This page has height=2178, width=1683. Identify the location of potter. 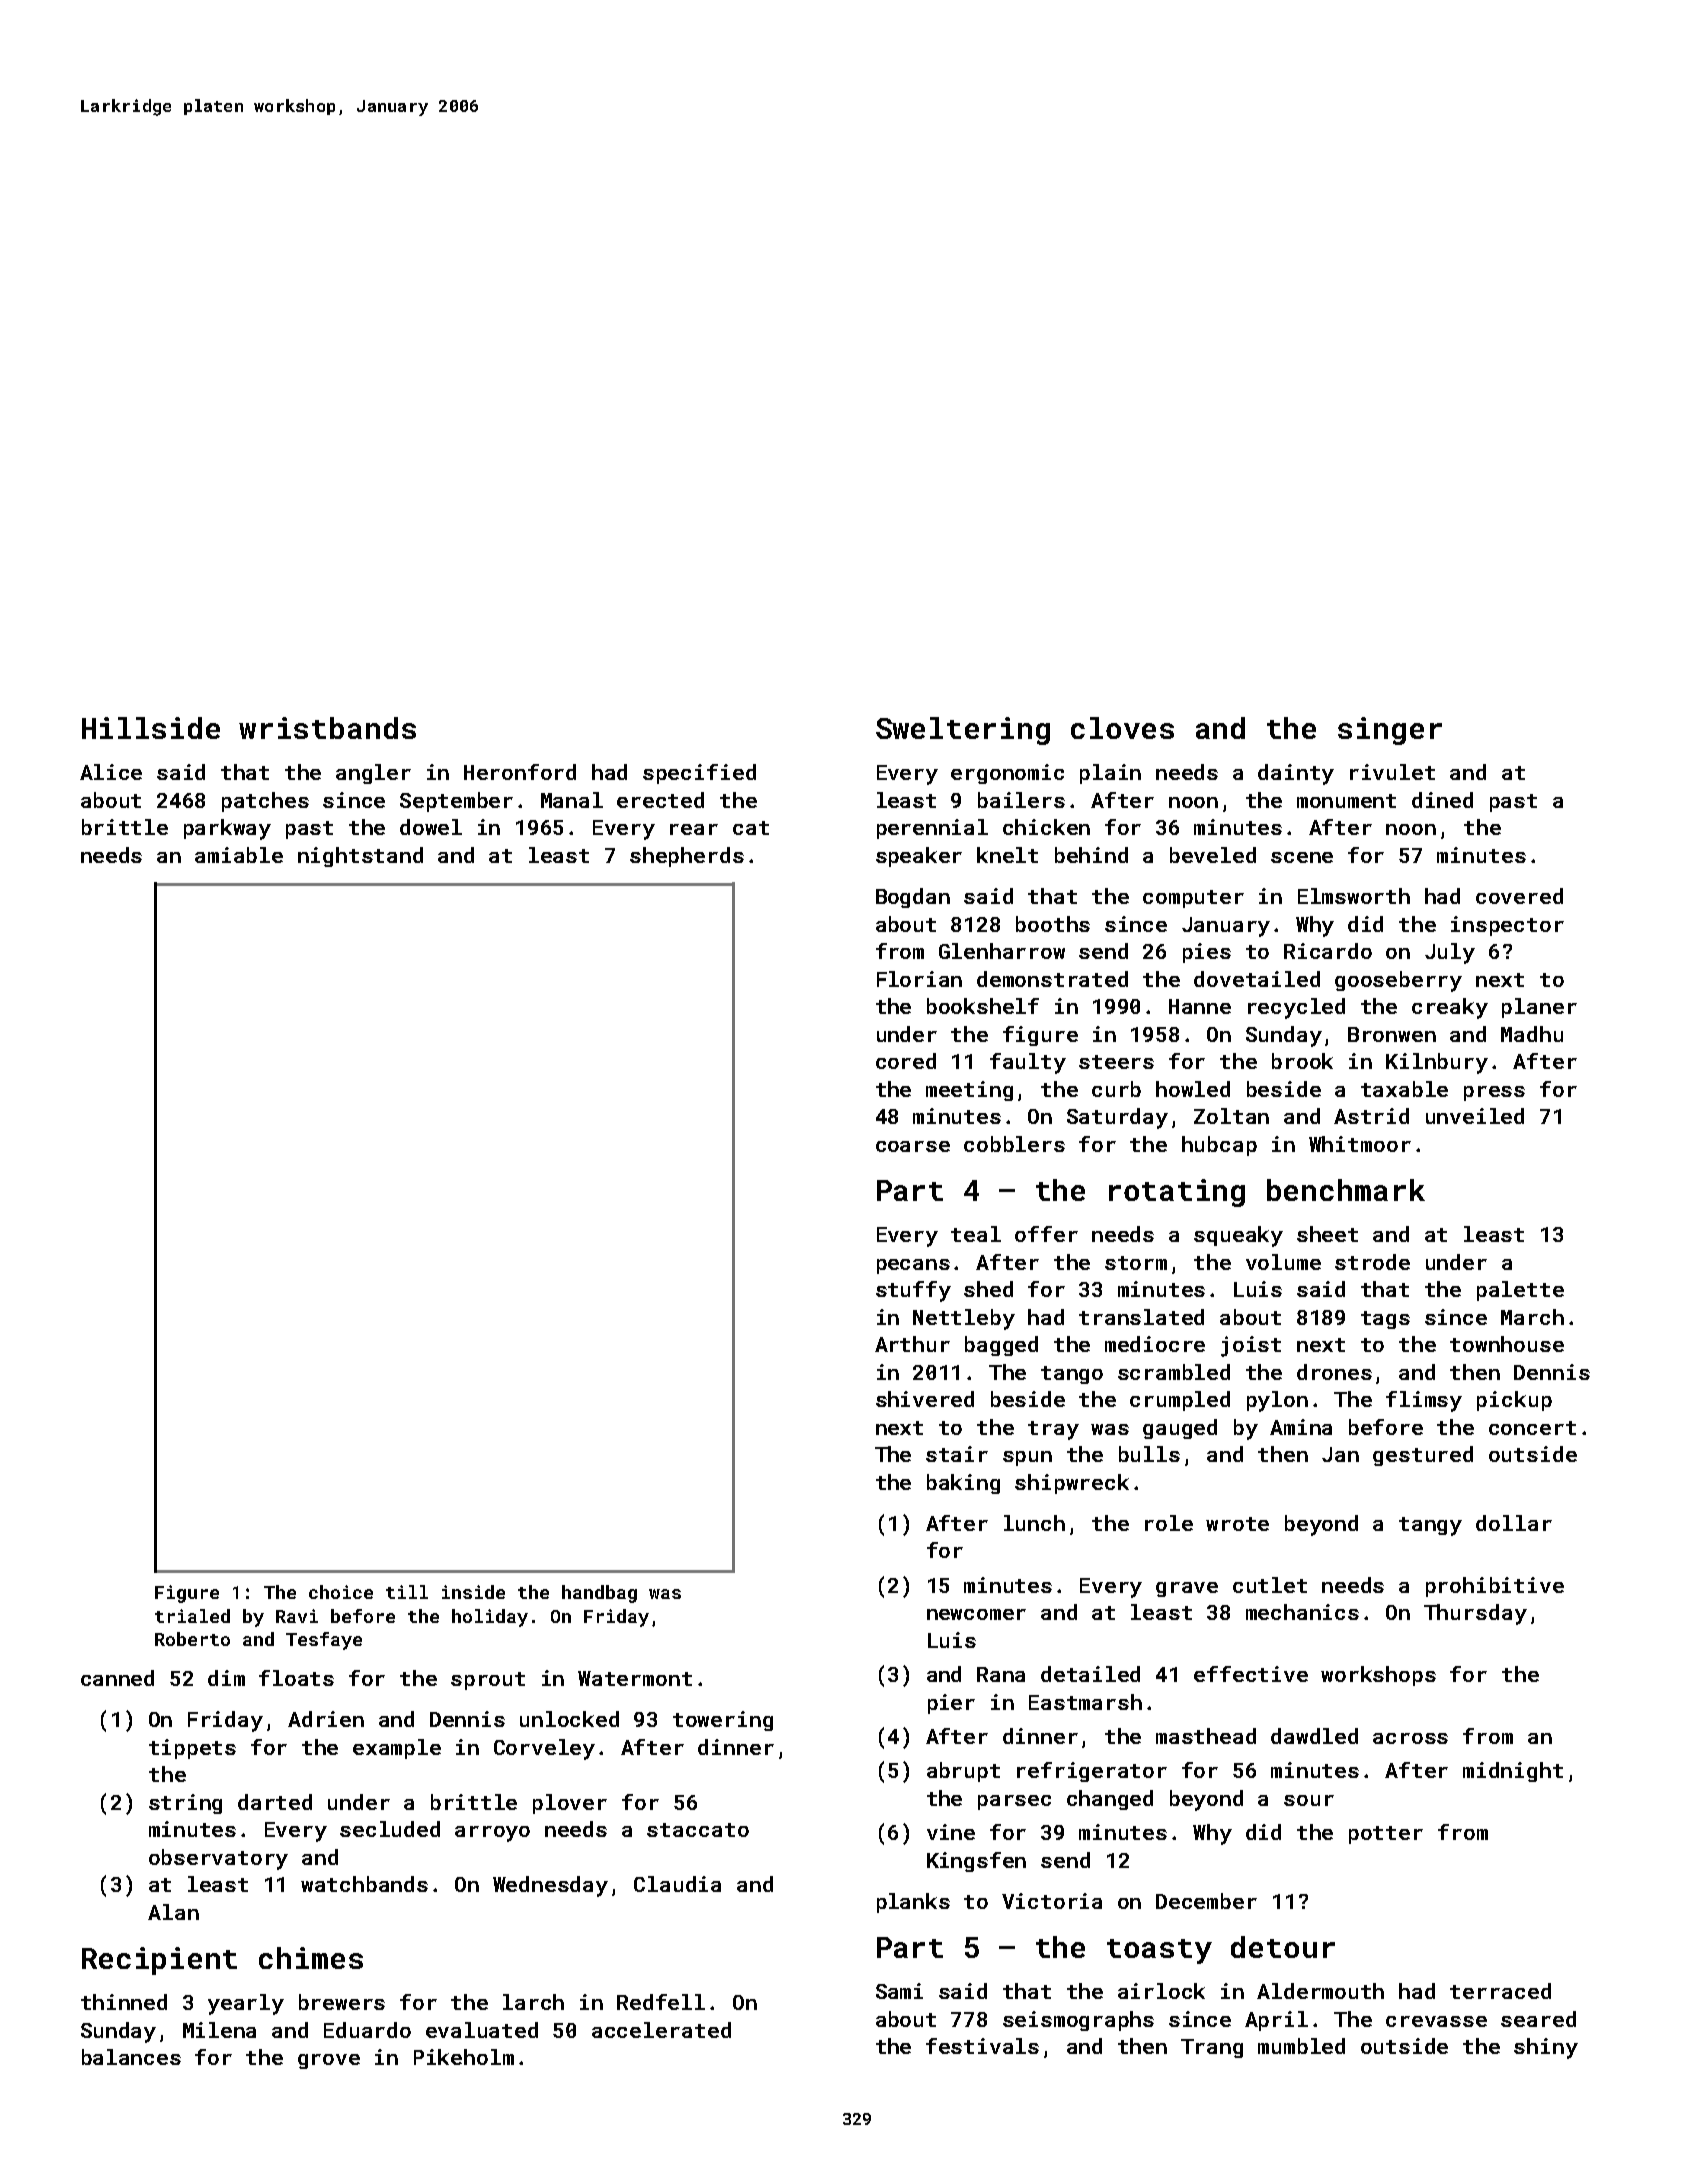
(1386, 1835).
